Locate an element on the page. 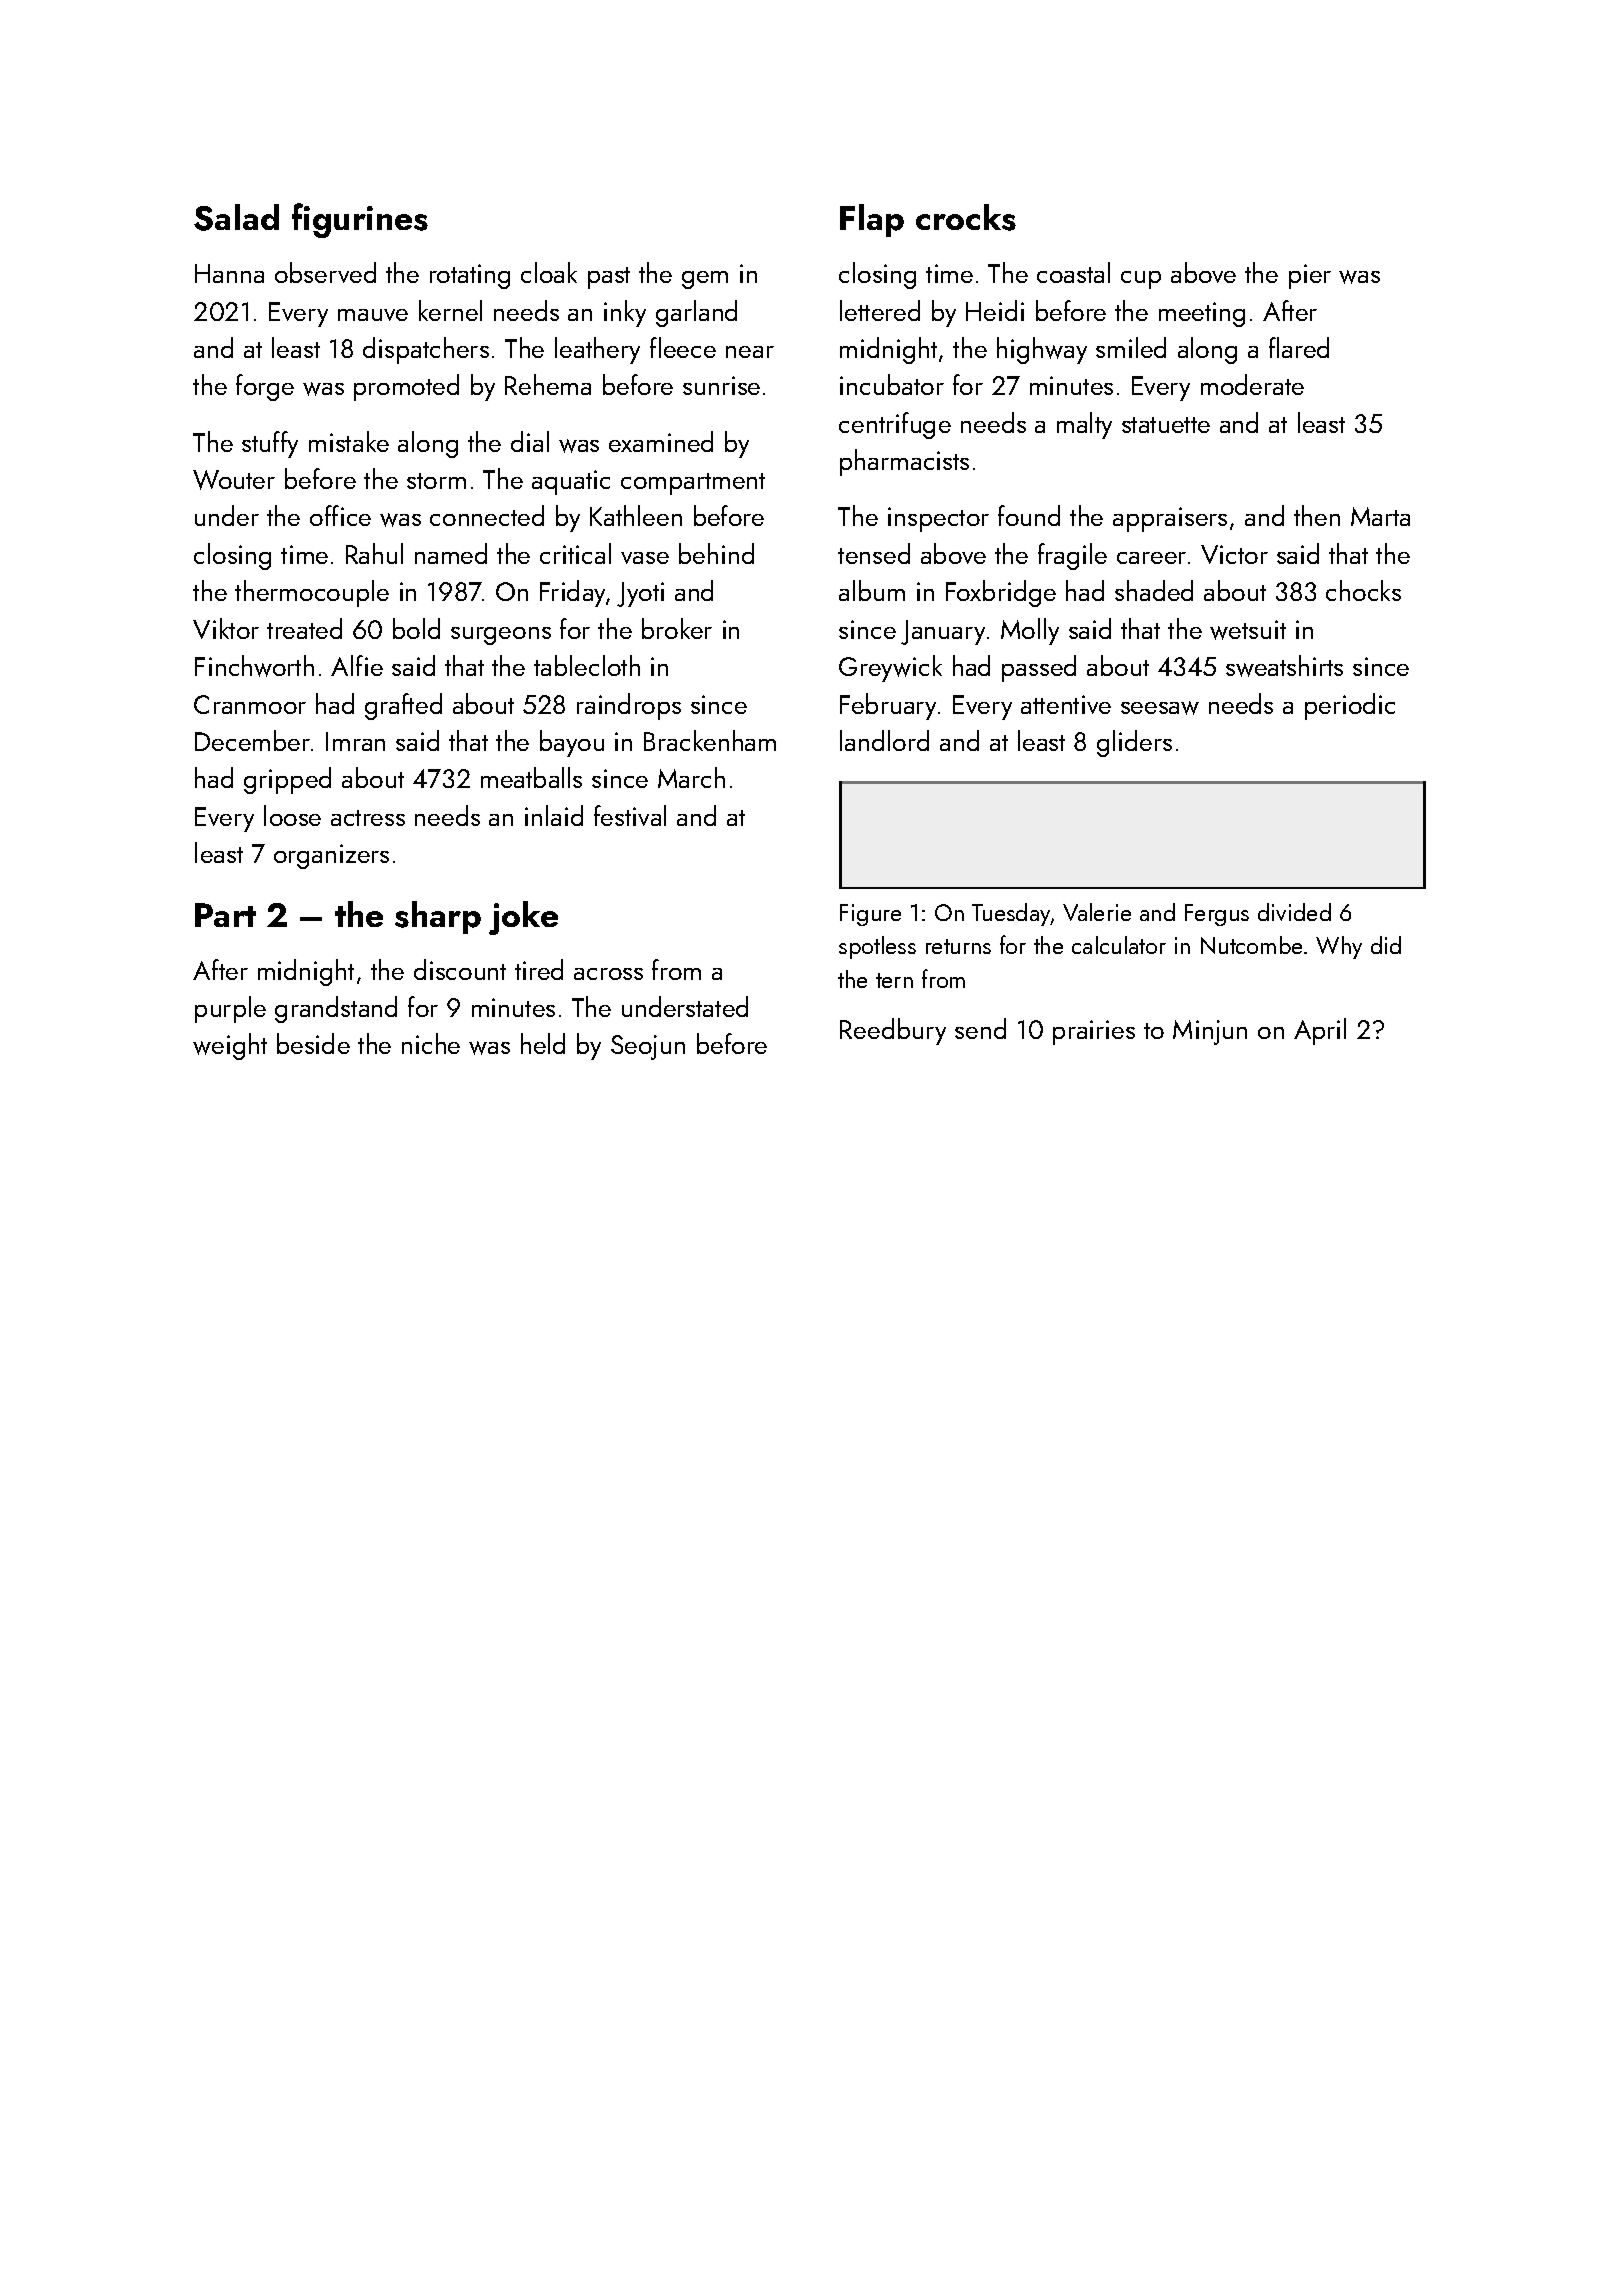 This document has width=1620, height=2292. Finchworth is located at coordinates (254, 666).
